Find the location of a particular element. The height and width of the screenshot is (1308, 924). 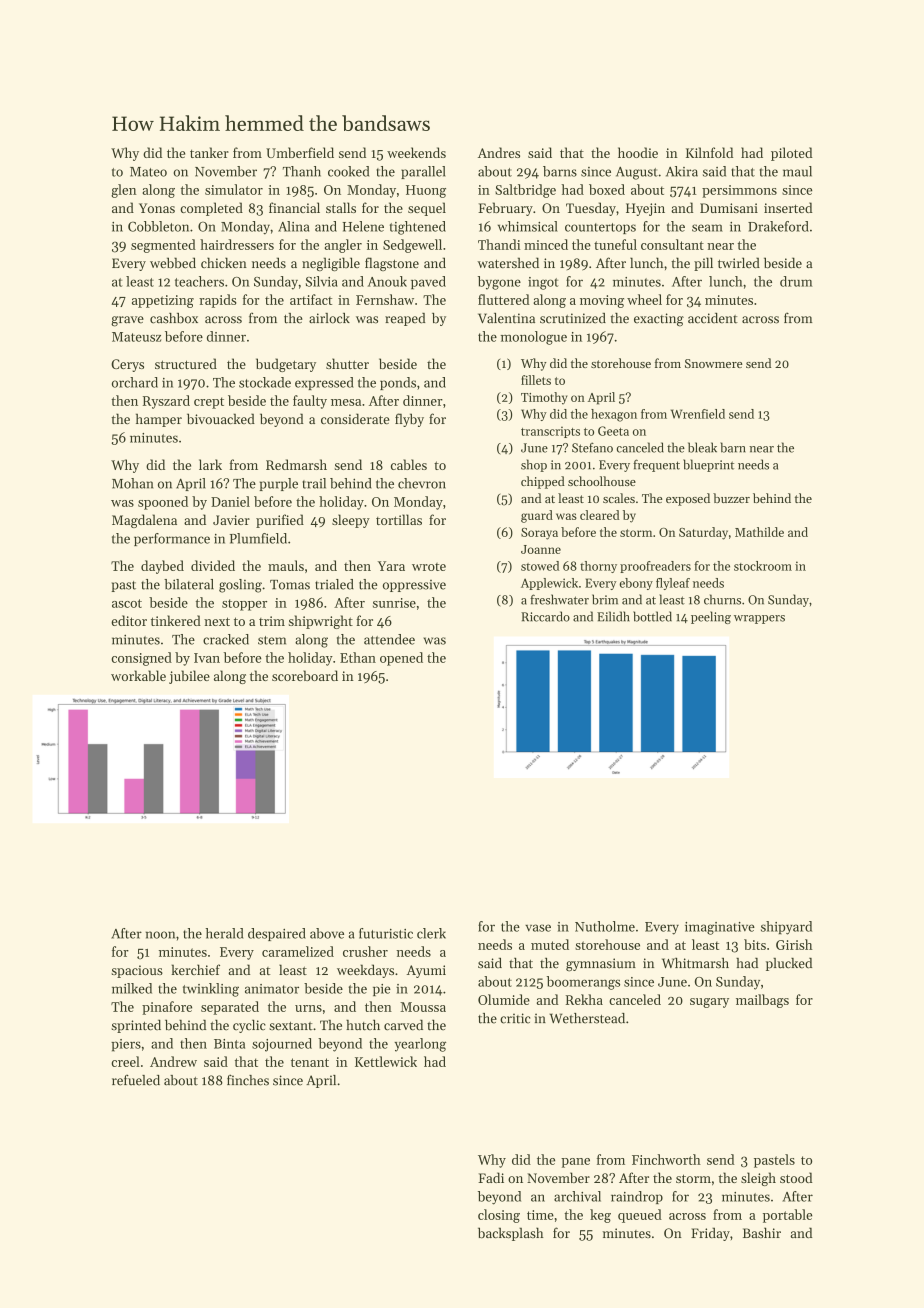

Fadi is located at coordinates (491, 1177).
